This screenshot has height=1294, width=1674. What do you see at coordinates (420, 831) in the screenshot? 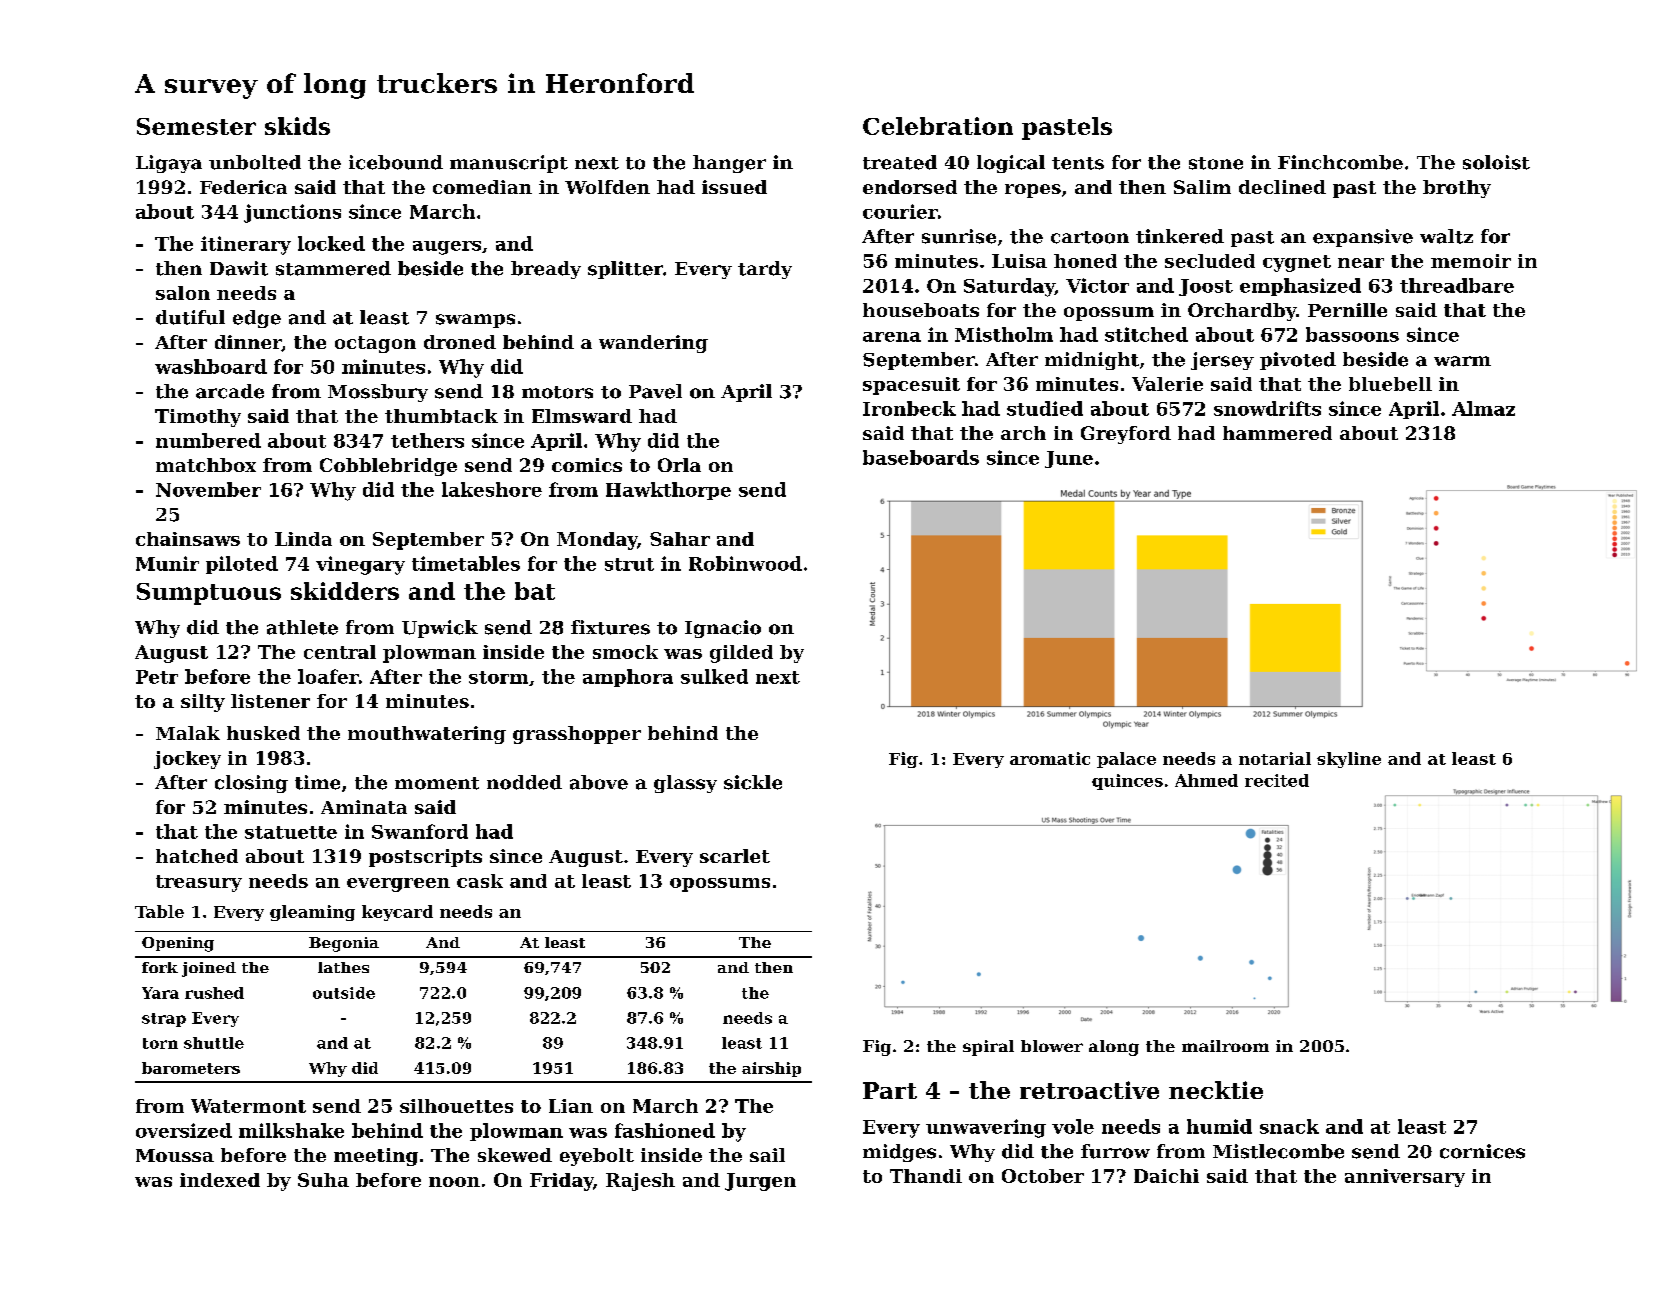
I see `Swanford` at bounding box center [420, 831].
